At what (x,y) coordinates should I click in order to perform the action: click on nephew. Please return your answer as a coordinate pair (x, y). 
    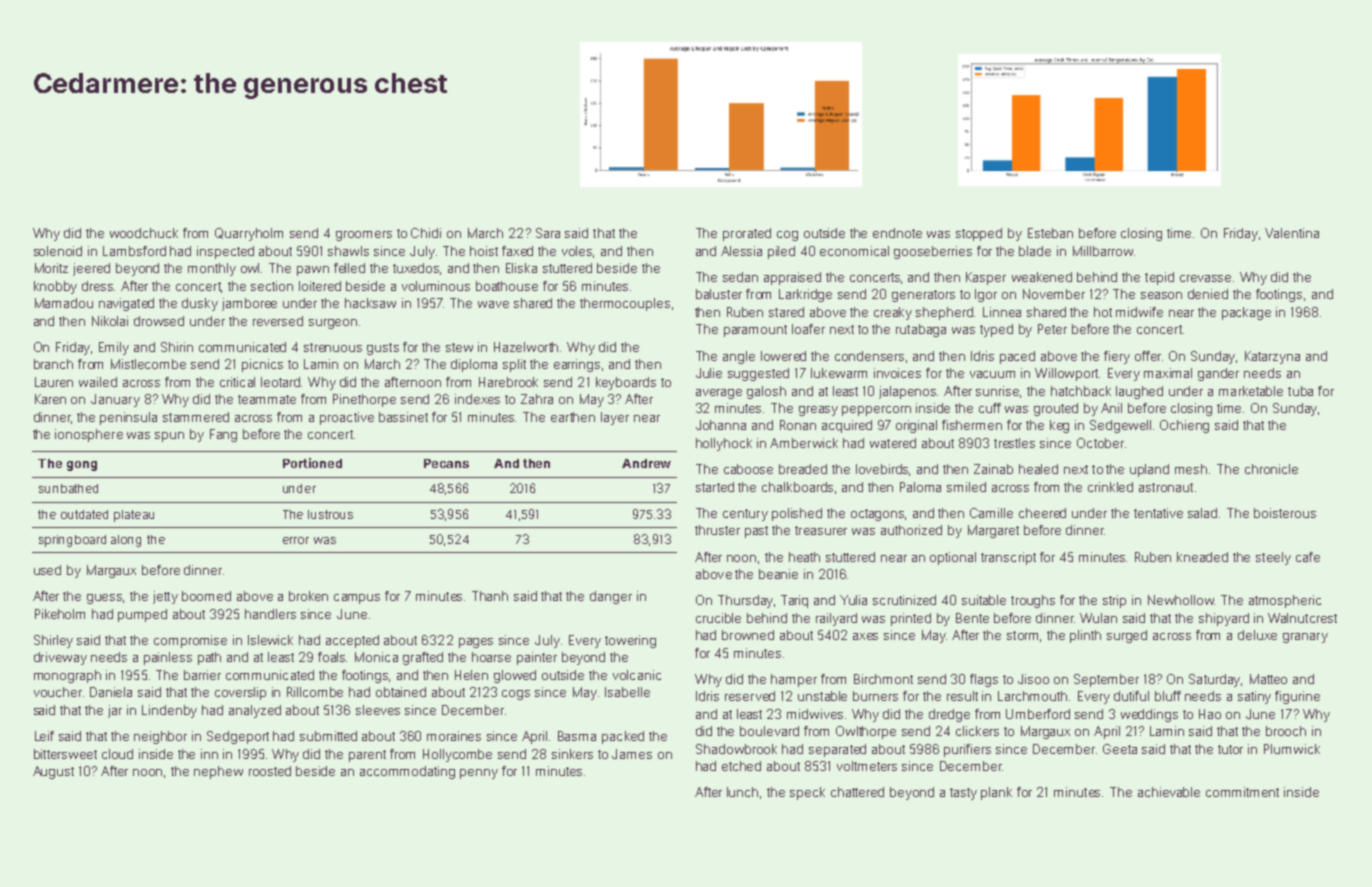
    Looking at the image, I should click on (218, 772).
